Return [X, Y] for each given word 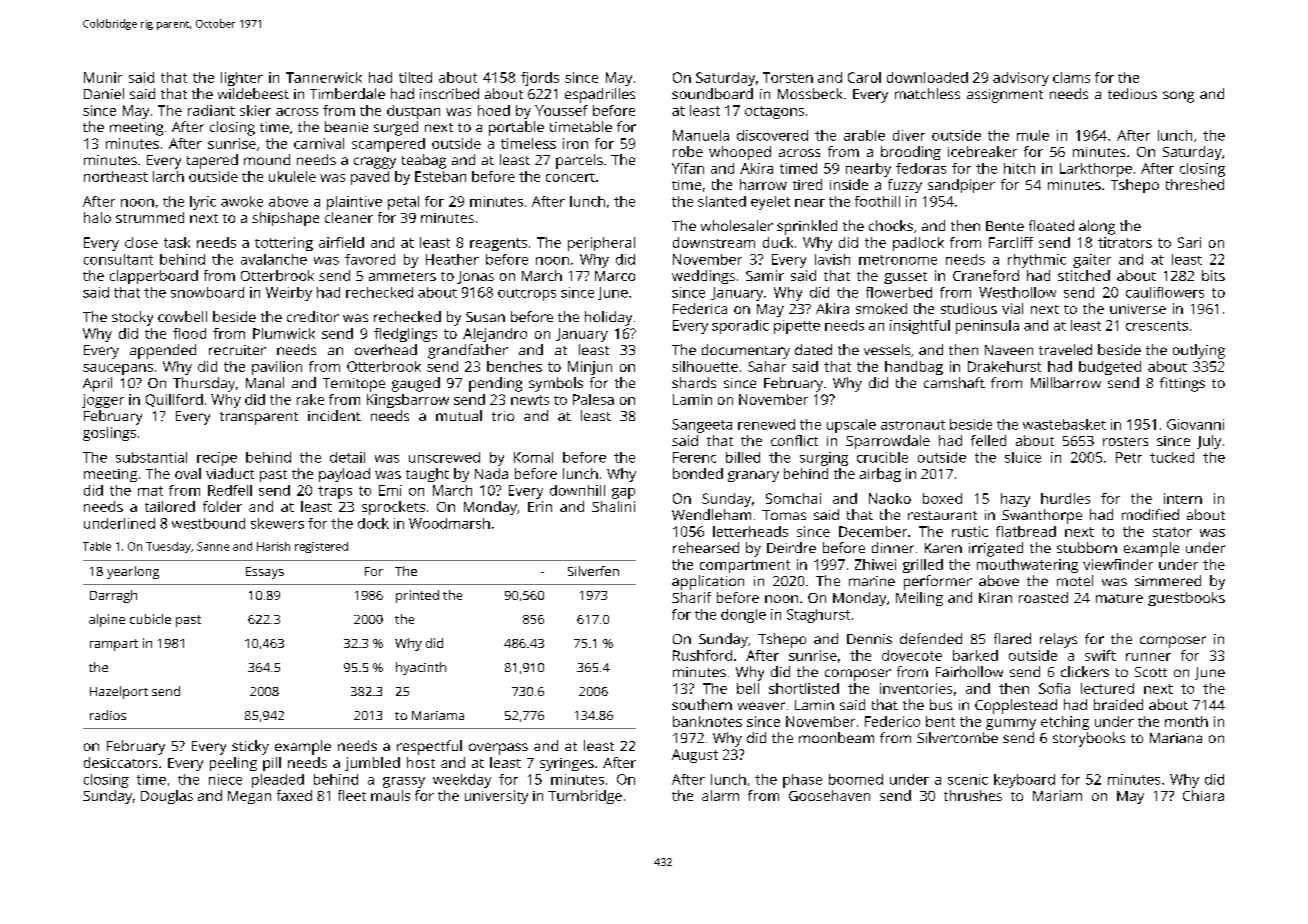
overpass [498, 749]
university [496, 797]
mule [1033, 135]
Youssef [561, 110]
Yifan [688, 168]
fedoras [921, 168]
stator [1172, 532]
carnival [319, 143]
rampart [114, 645]
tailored [170, 506]
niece [225, 779]
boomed [856, 779]
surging [824, 459]
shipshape [285, 219]
